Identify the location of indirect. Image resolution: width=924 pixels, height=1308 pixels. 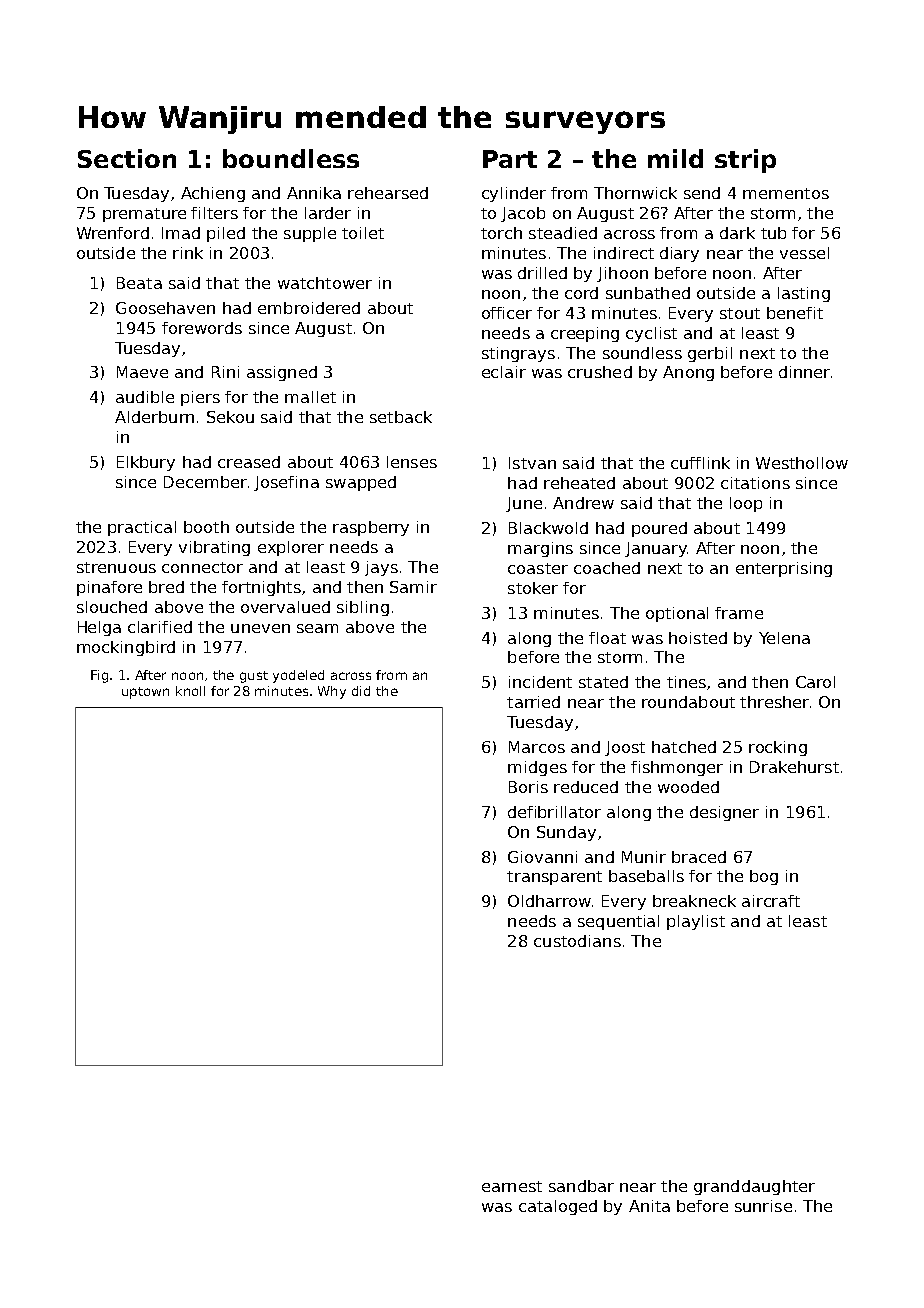
(624, 253).
